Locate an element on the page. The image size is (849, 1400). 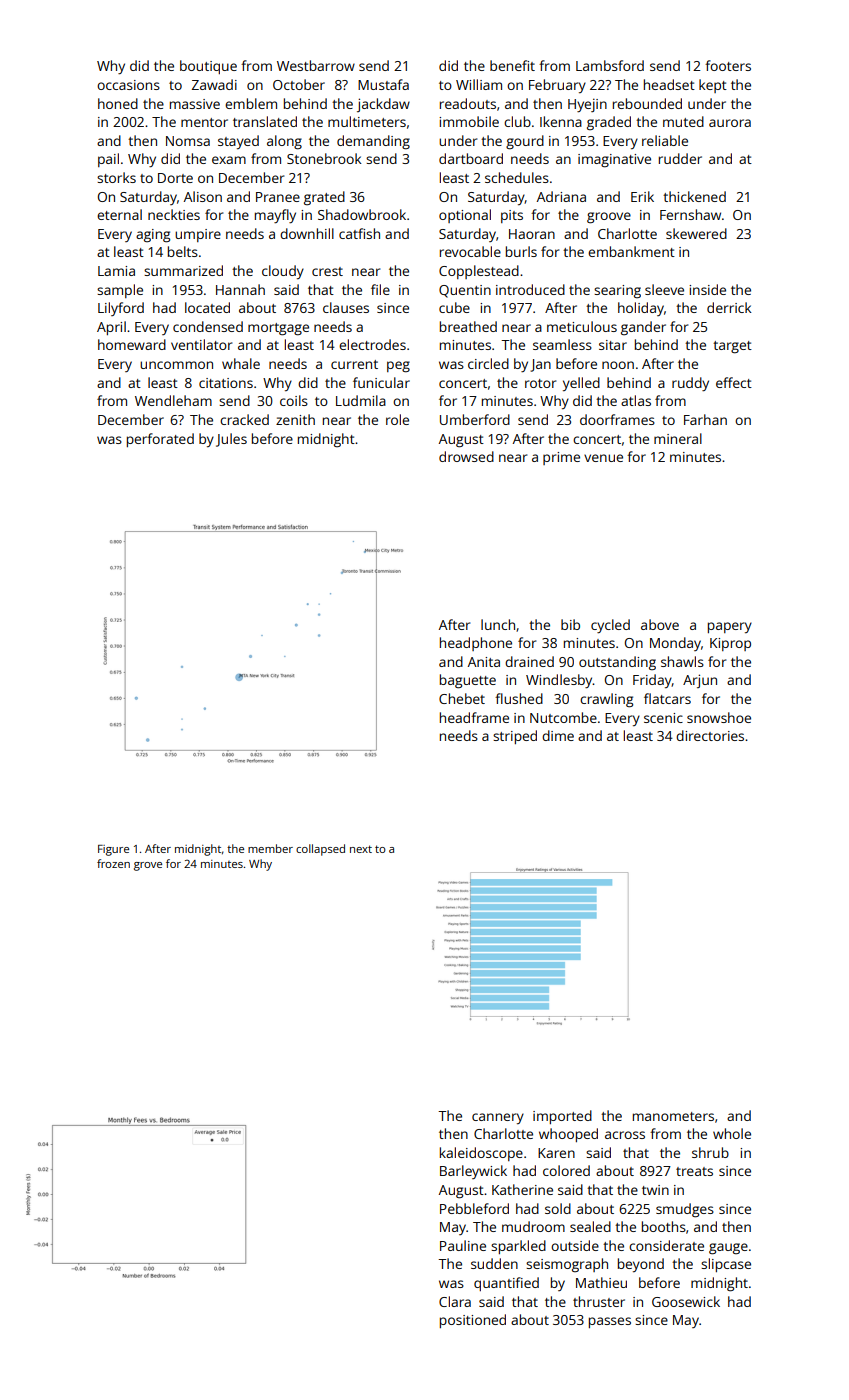
grove is located at coordinates (148, 866).
